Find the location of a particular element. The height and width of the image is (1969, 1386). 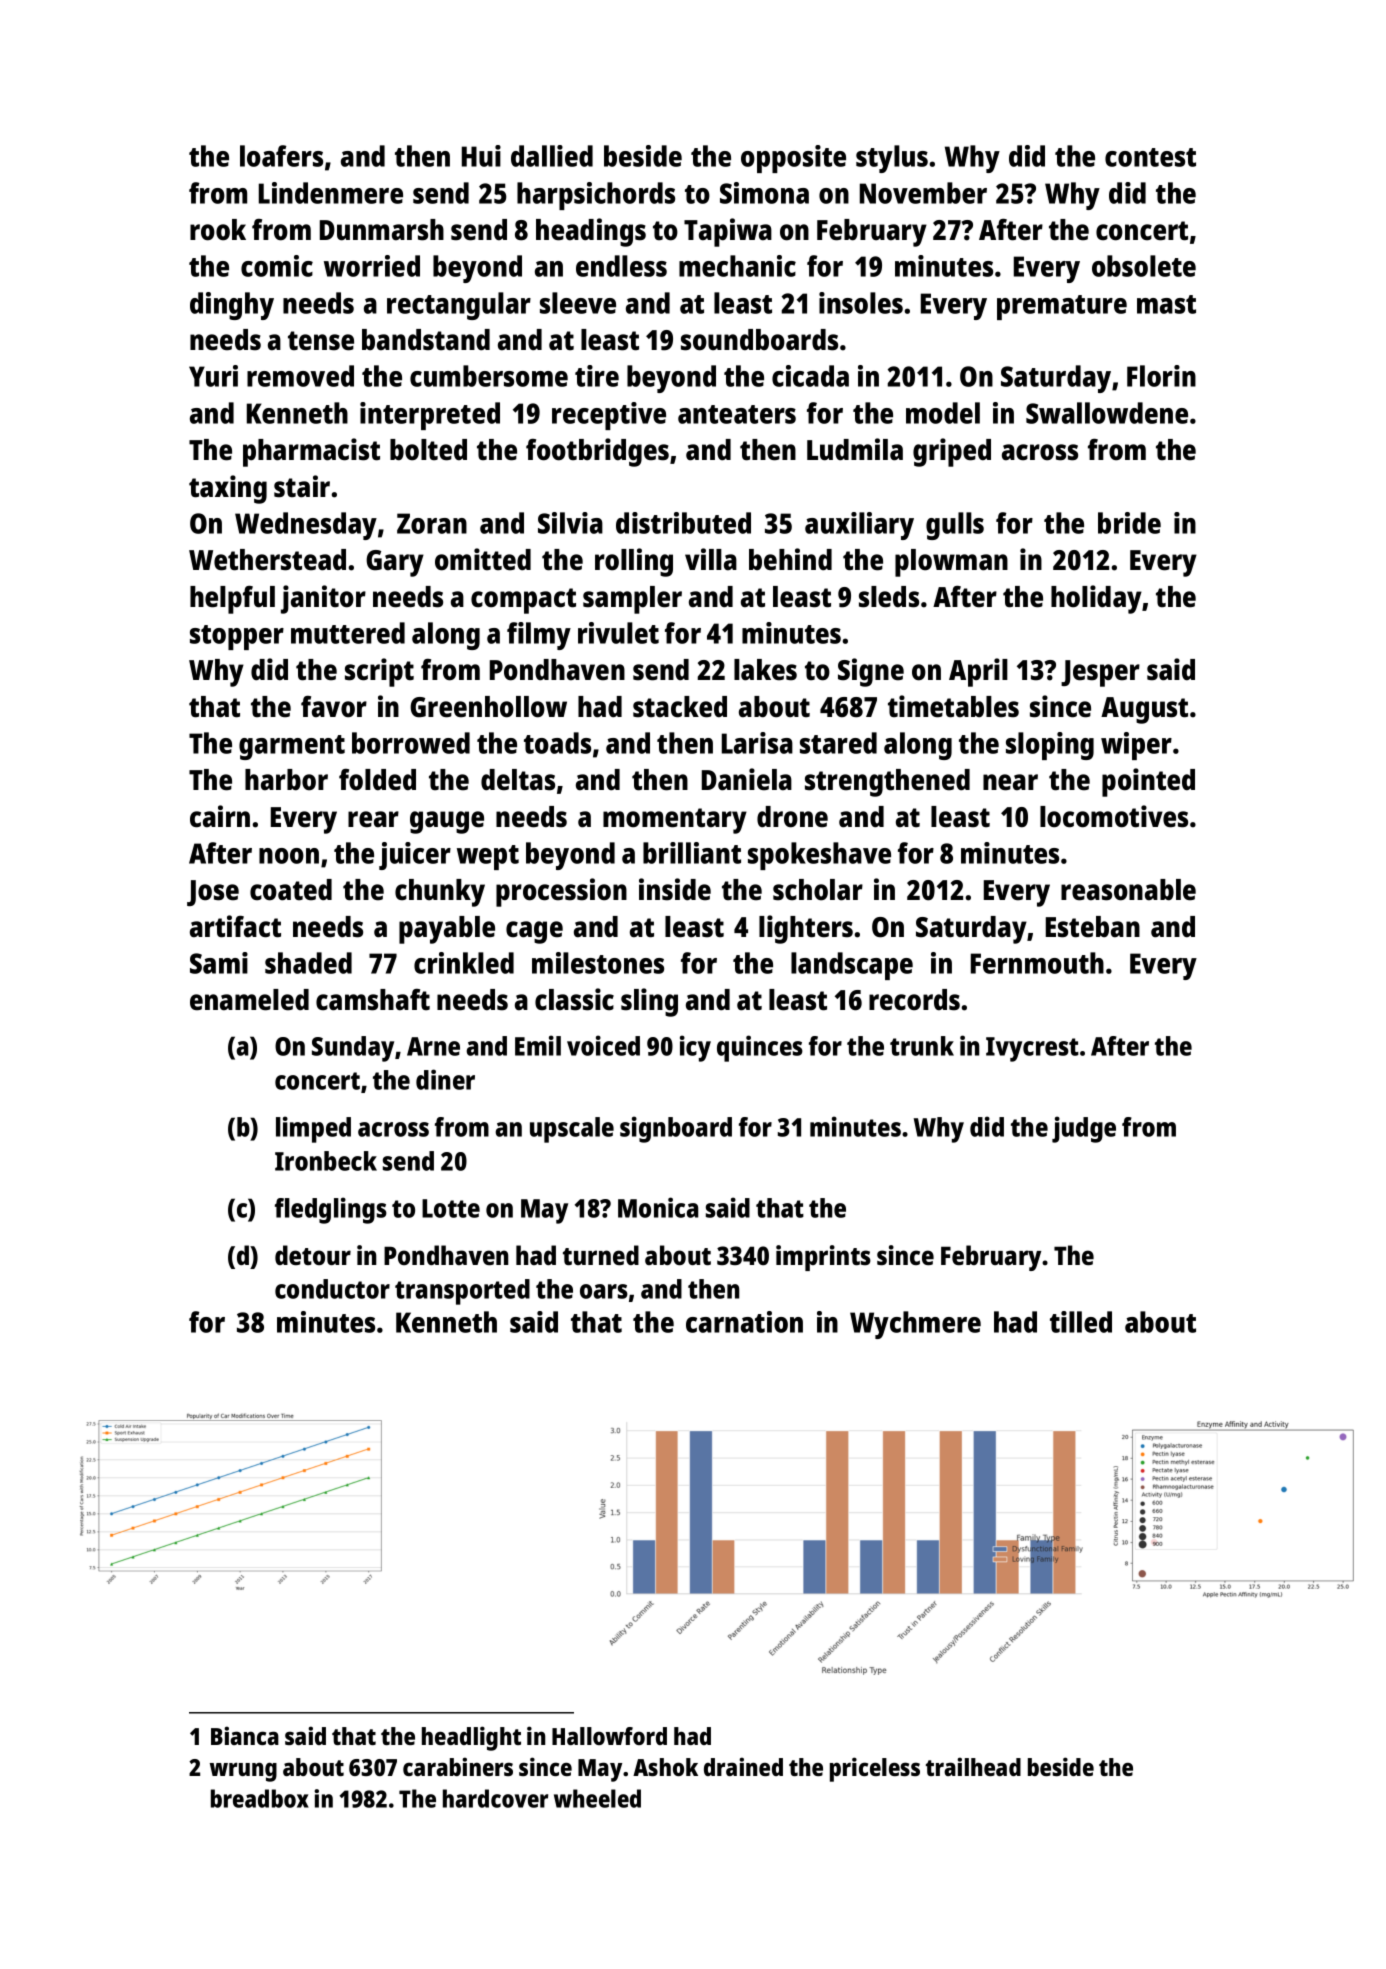

Monica is located at coordinates (658, 1207).
